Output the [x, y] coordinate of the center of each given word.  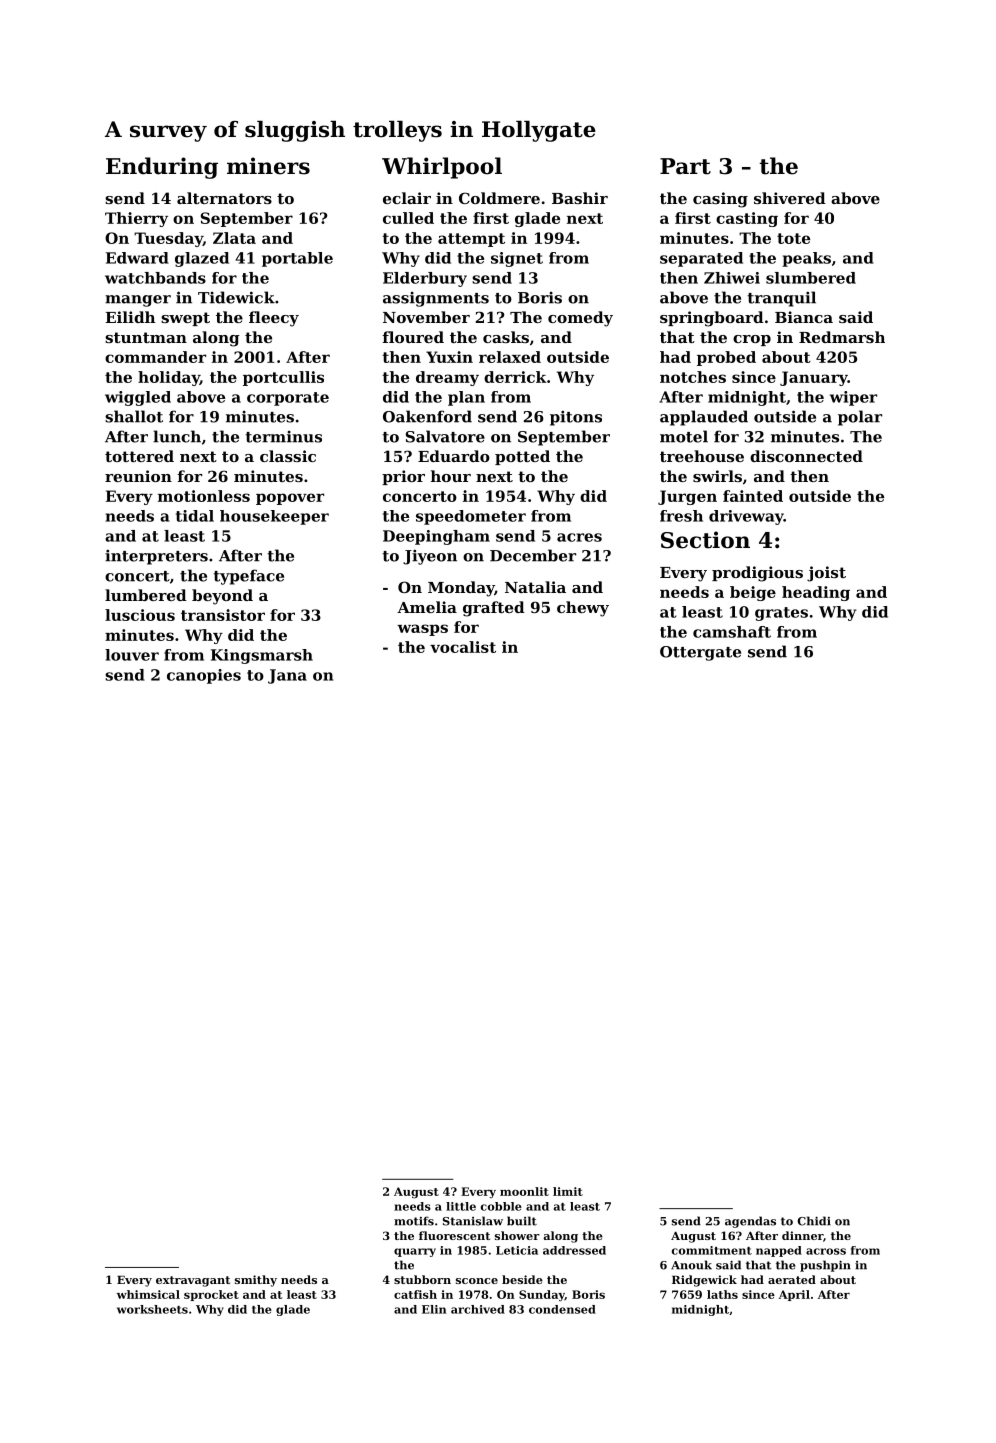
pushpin [825, 1266]
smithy [256, 1281]
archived [478, 1309]
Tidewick [236, 297]
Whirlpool [442, 168]
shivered [790, 198]
